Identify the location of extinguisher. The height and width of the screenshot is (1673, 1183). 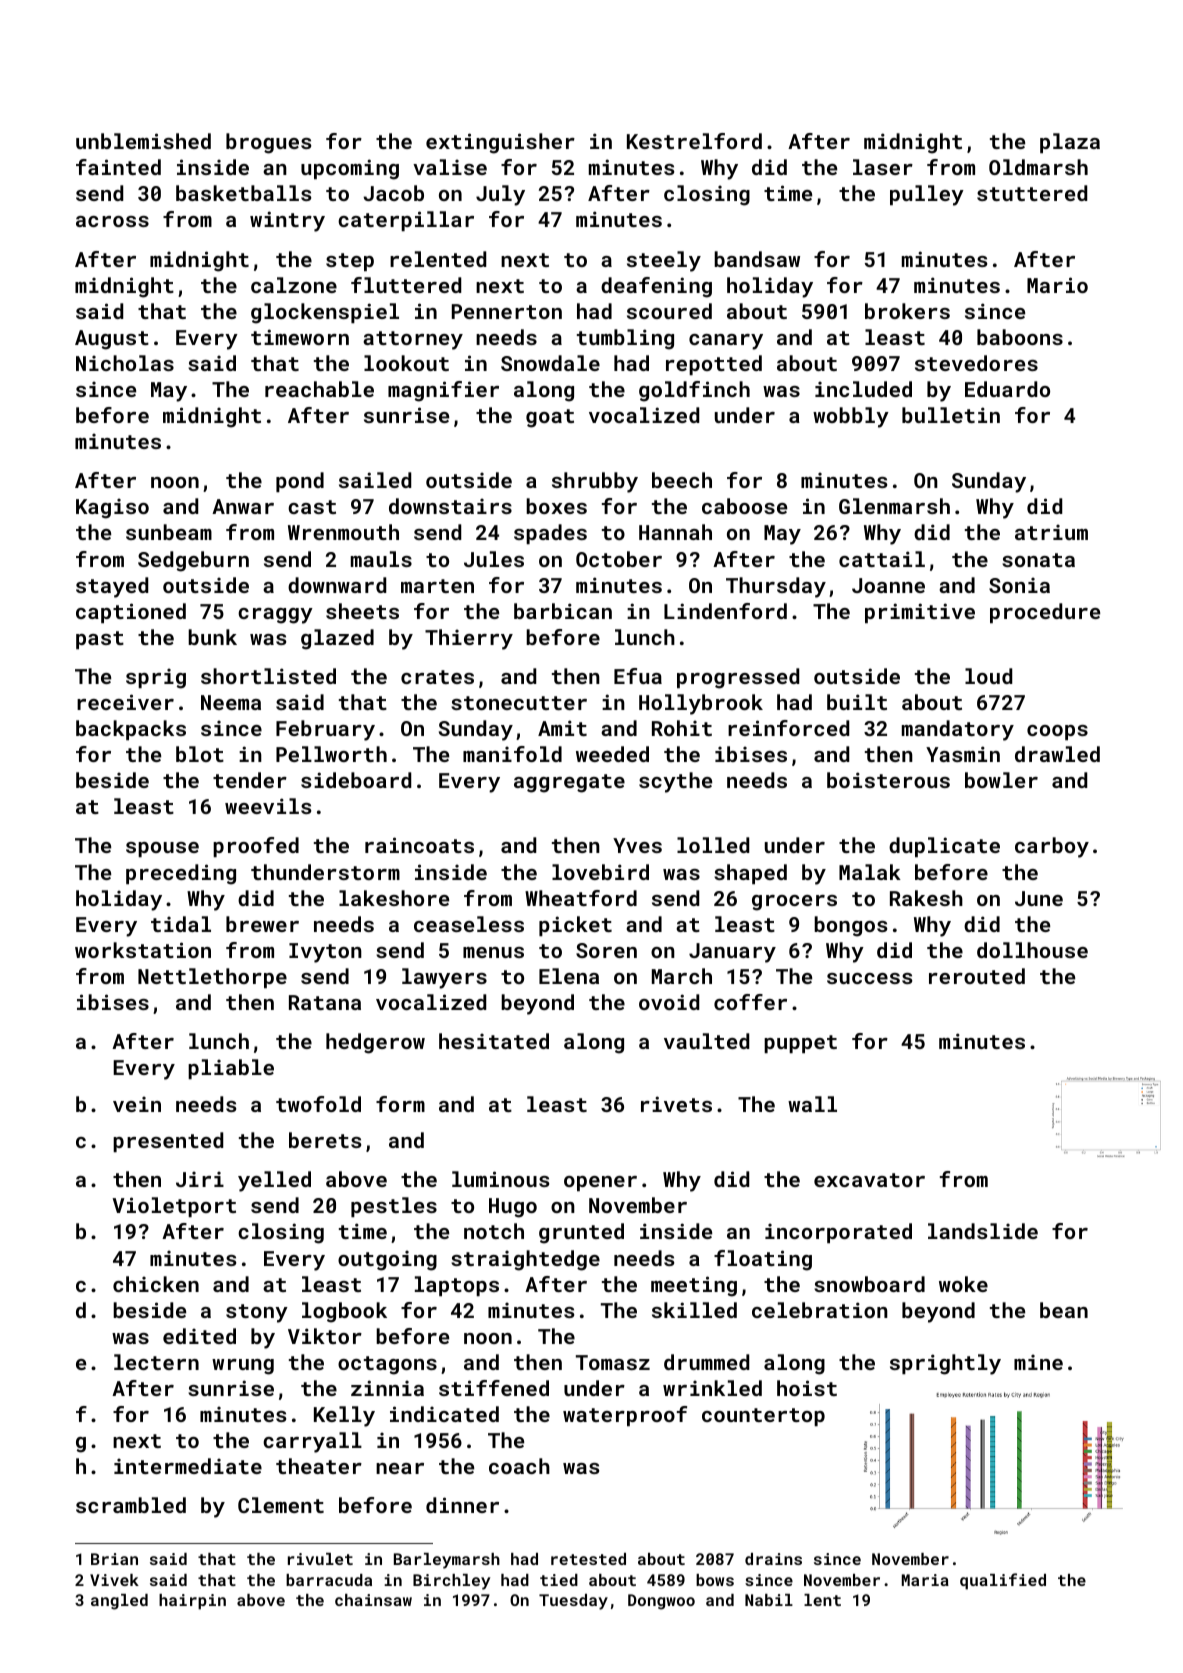
(500, 143).
